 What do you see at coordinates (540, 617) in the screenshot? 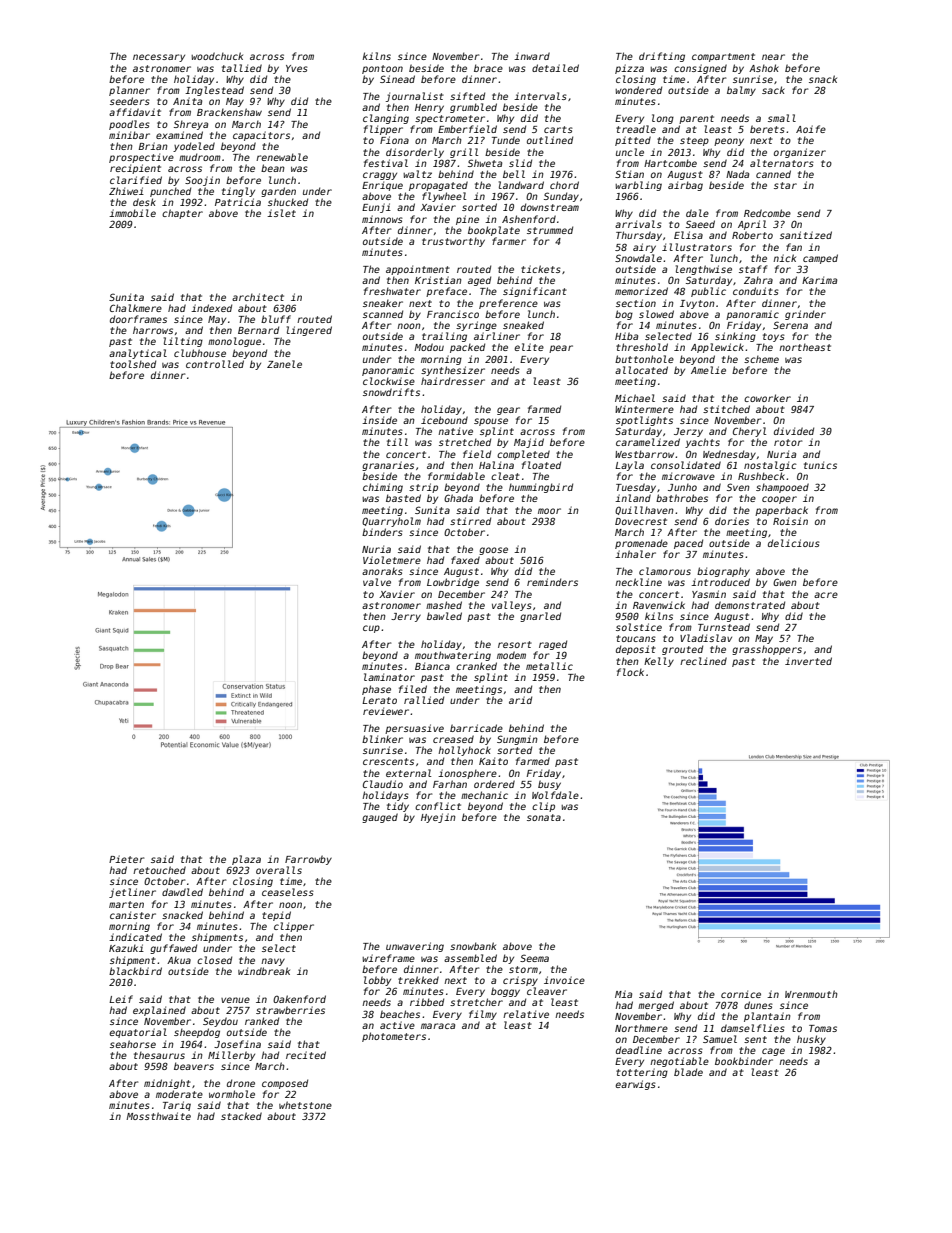
I see `gnarled` at bounding box center [540, 617].
